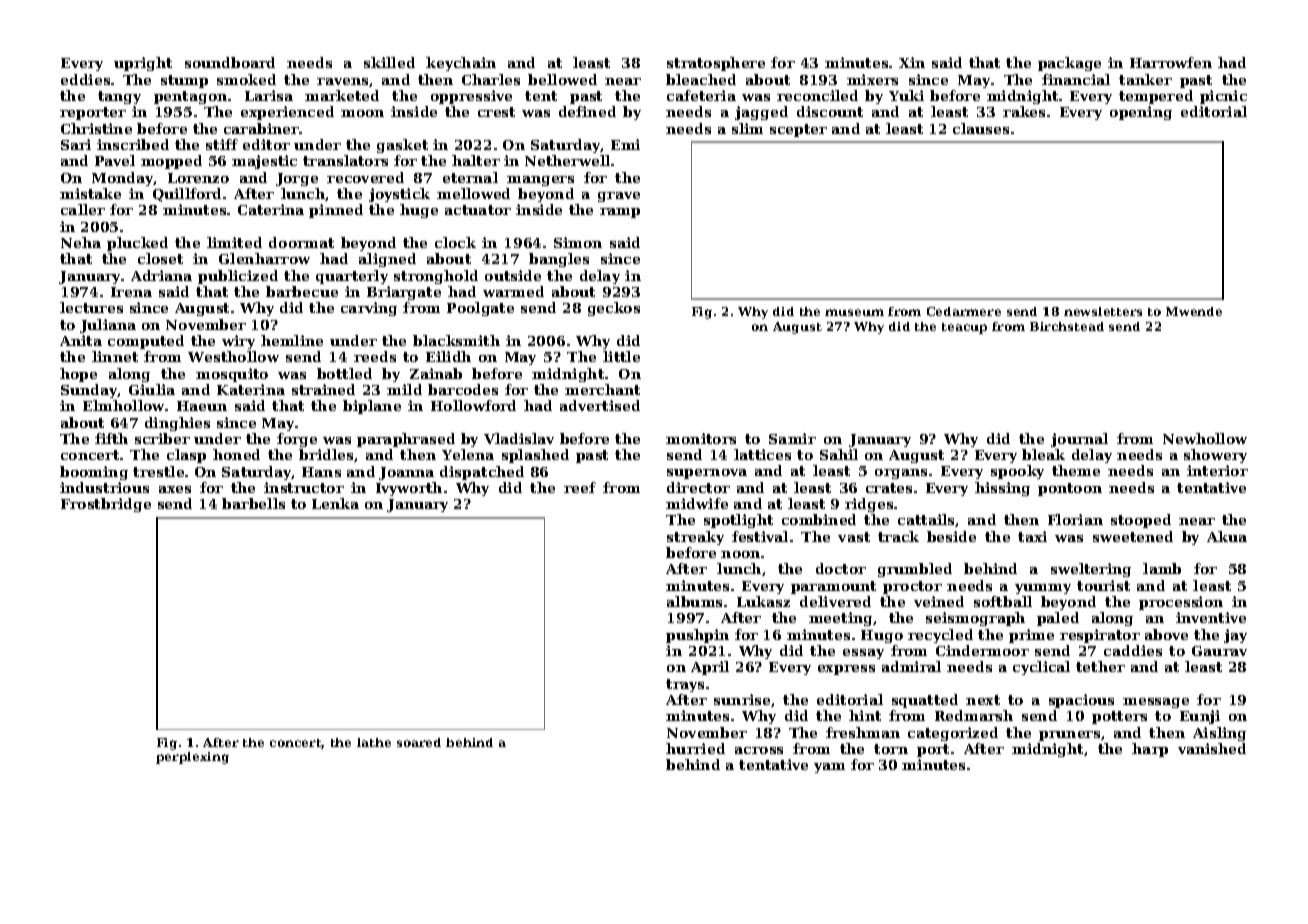 The height and width of the screenshot is (924, 1308). I want to click on torn, so click(891, 749).
